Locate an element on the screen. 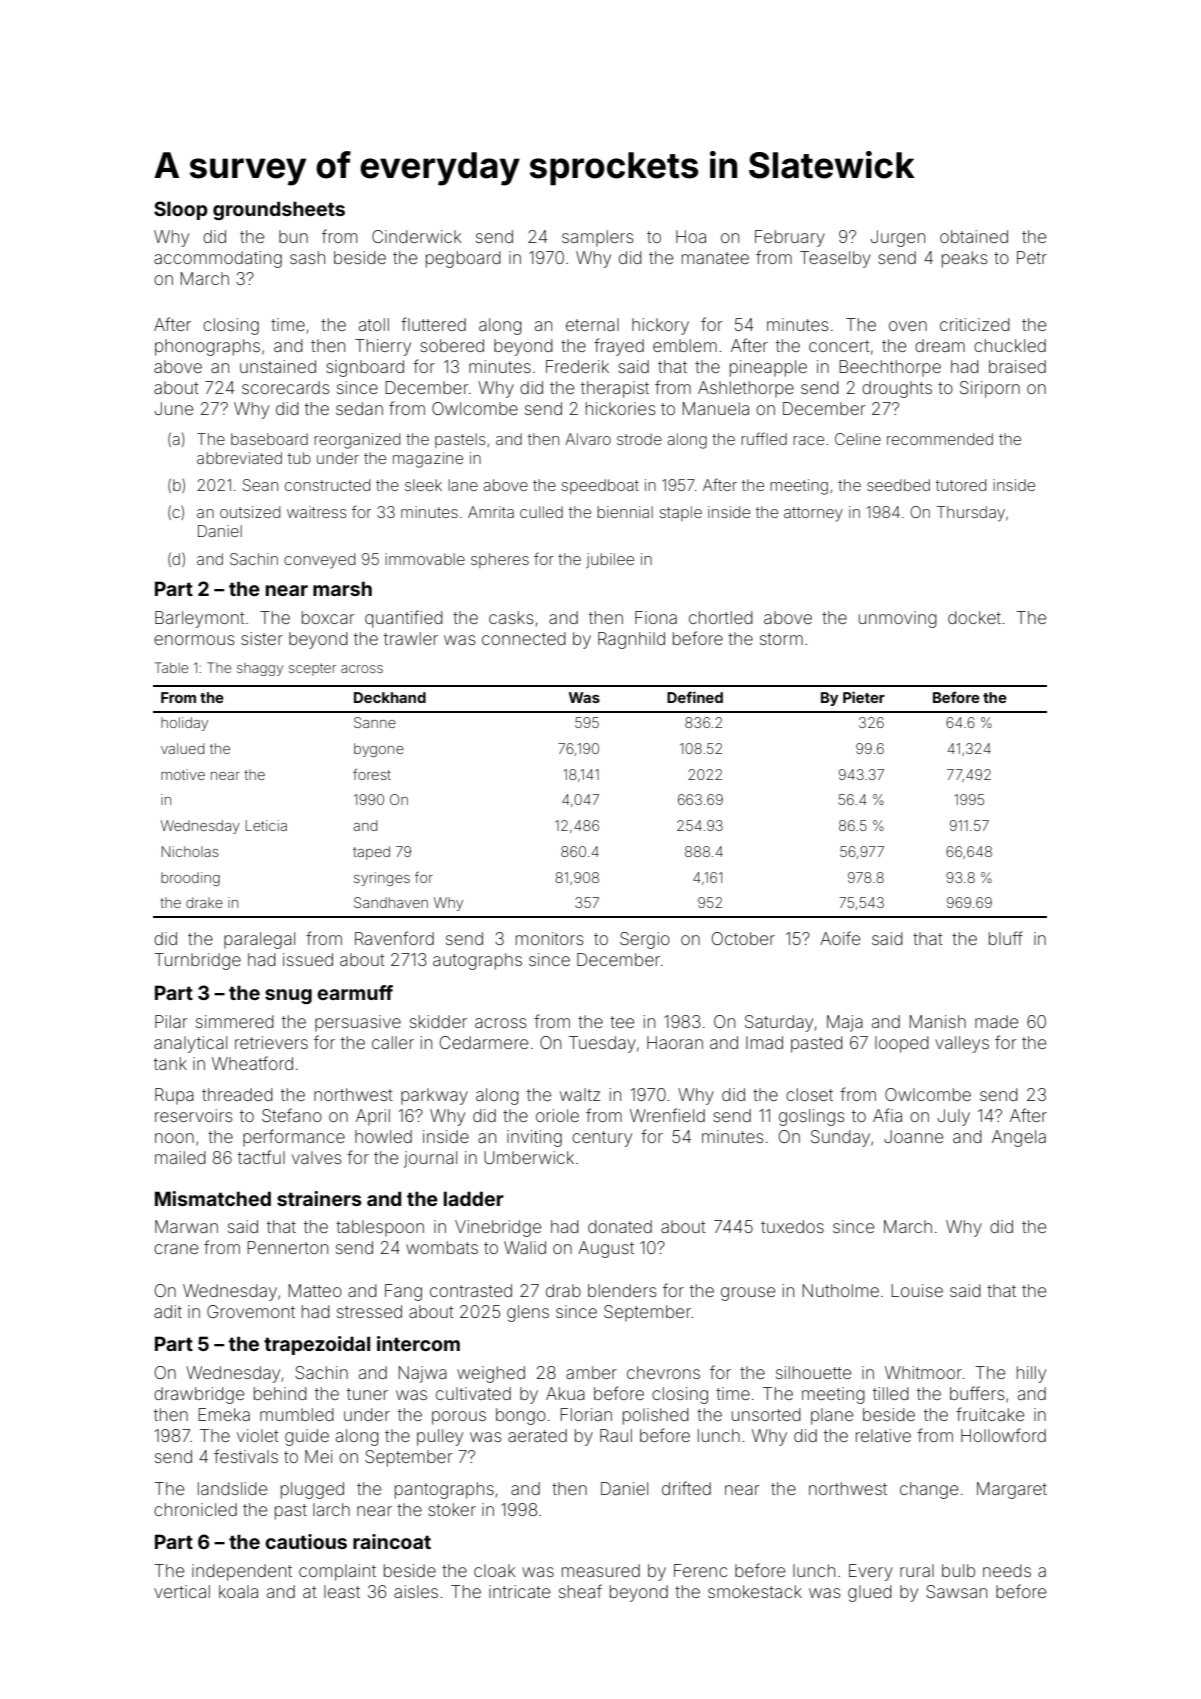  Petr is located at coordinates (1032, 257).
